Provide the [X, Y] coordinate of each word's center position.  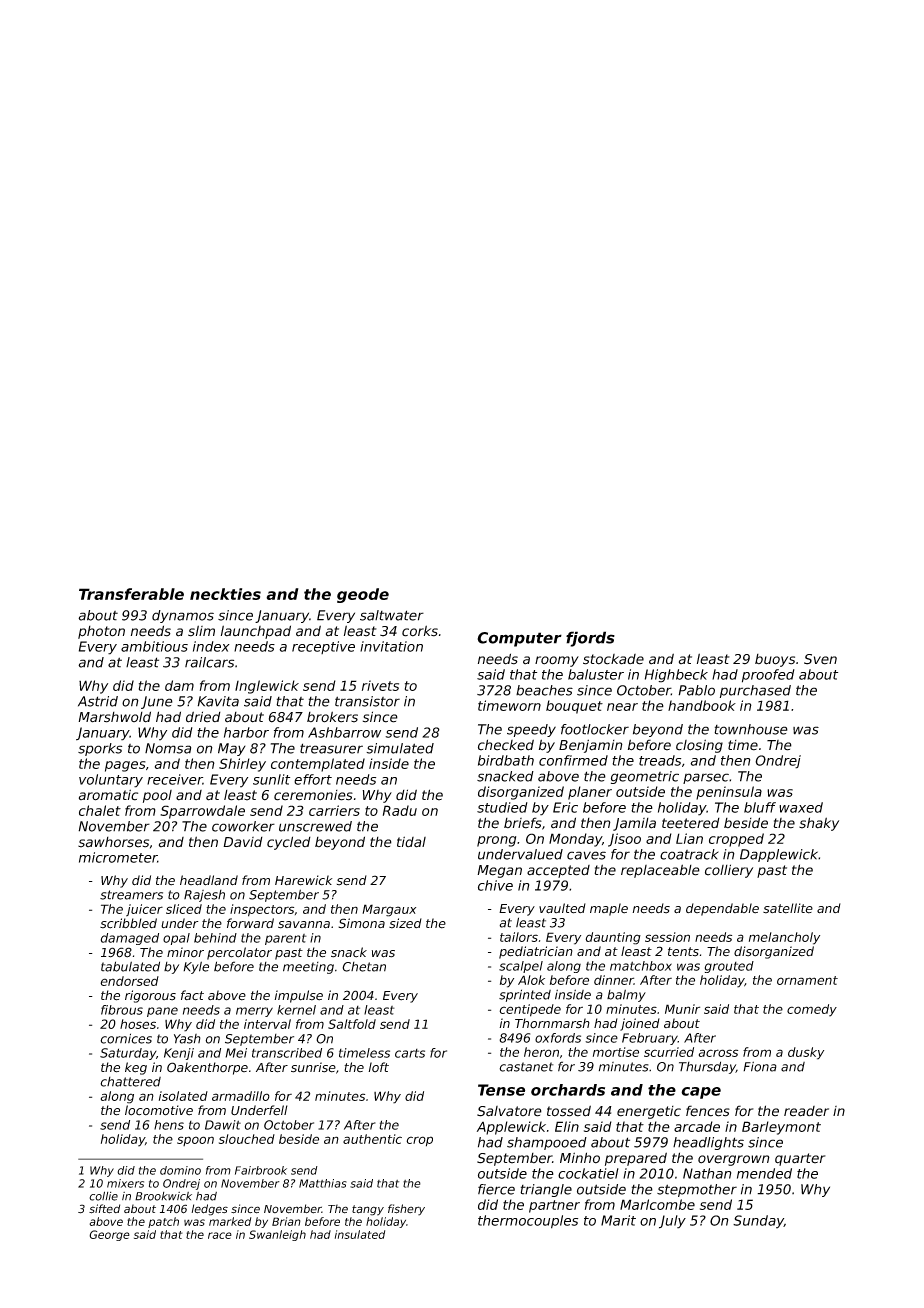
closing [699, 746]
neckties [225, 594]
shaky [819, 824]
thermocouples [528, 1222]
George [109, 1235]
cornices [126, 1038]
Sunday [758, 1222]
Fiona [760, 1066]
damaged [130, 939]
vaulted [562, 908]
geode [363, 595]
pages [125, 766]
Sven [820, 659]
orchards [568, 1090]
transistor [367, 701]
